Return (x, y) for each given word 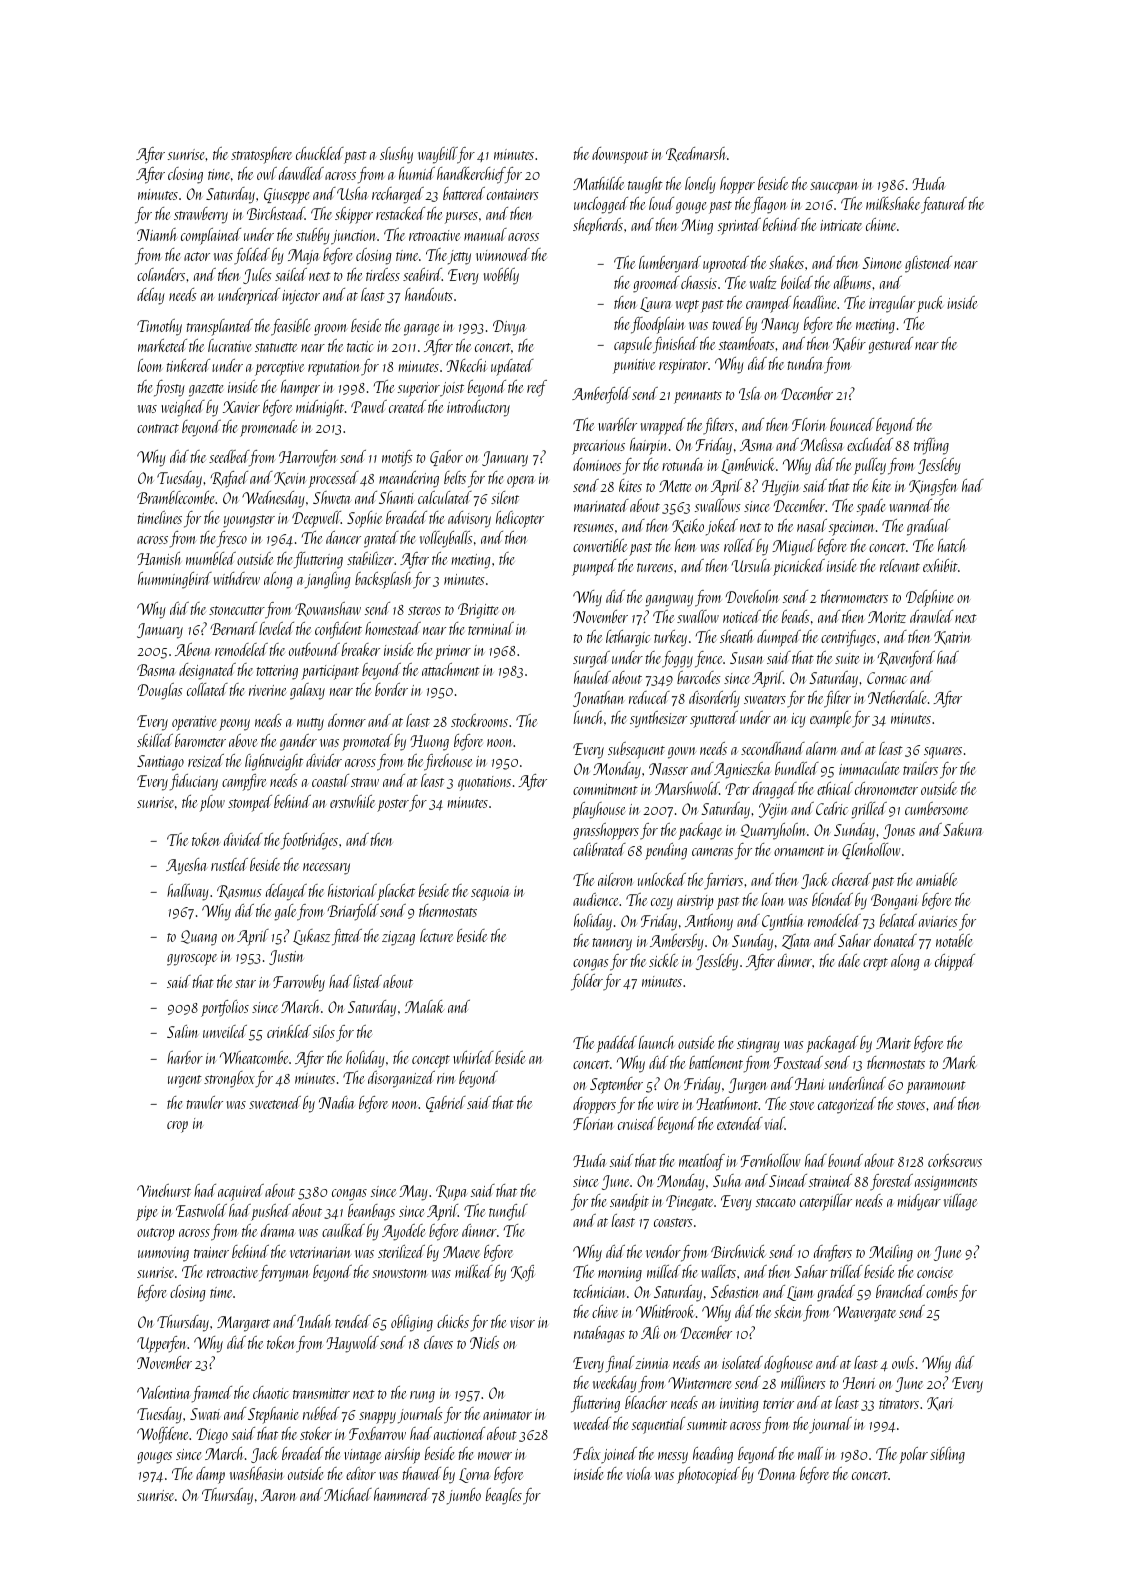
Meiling (891, 1253)
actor (197, 256)
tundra (805, 363)
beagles (504, 1496)
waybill (438, 155)
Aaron (278, 1495)
